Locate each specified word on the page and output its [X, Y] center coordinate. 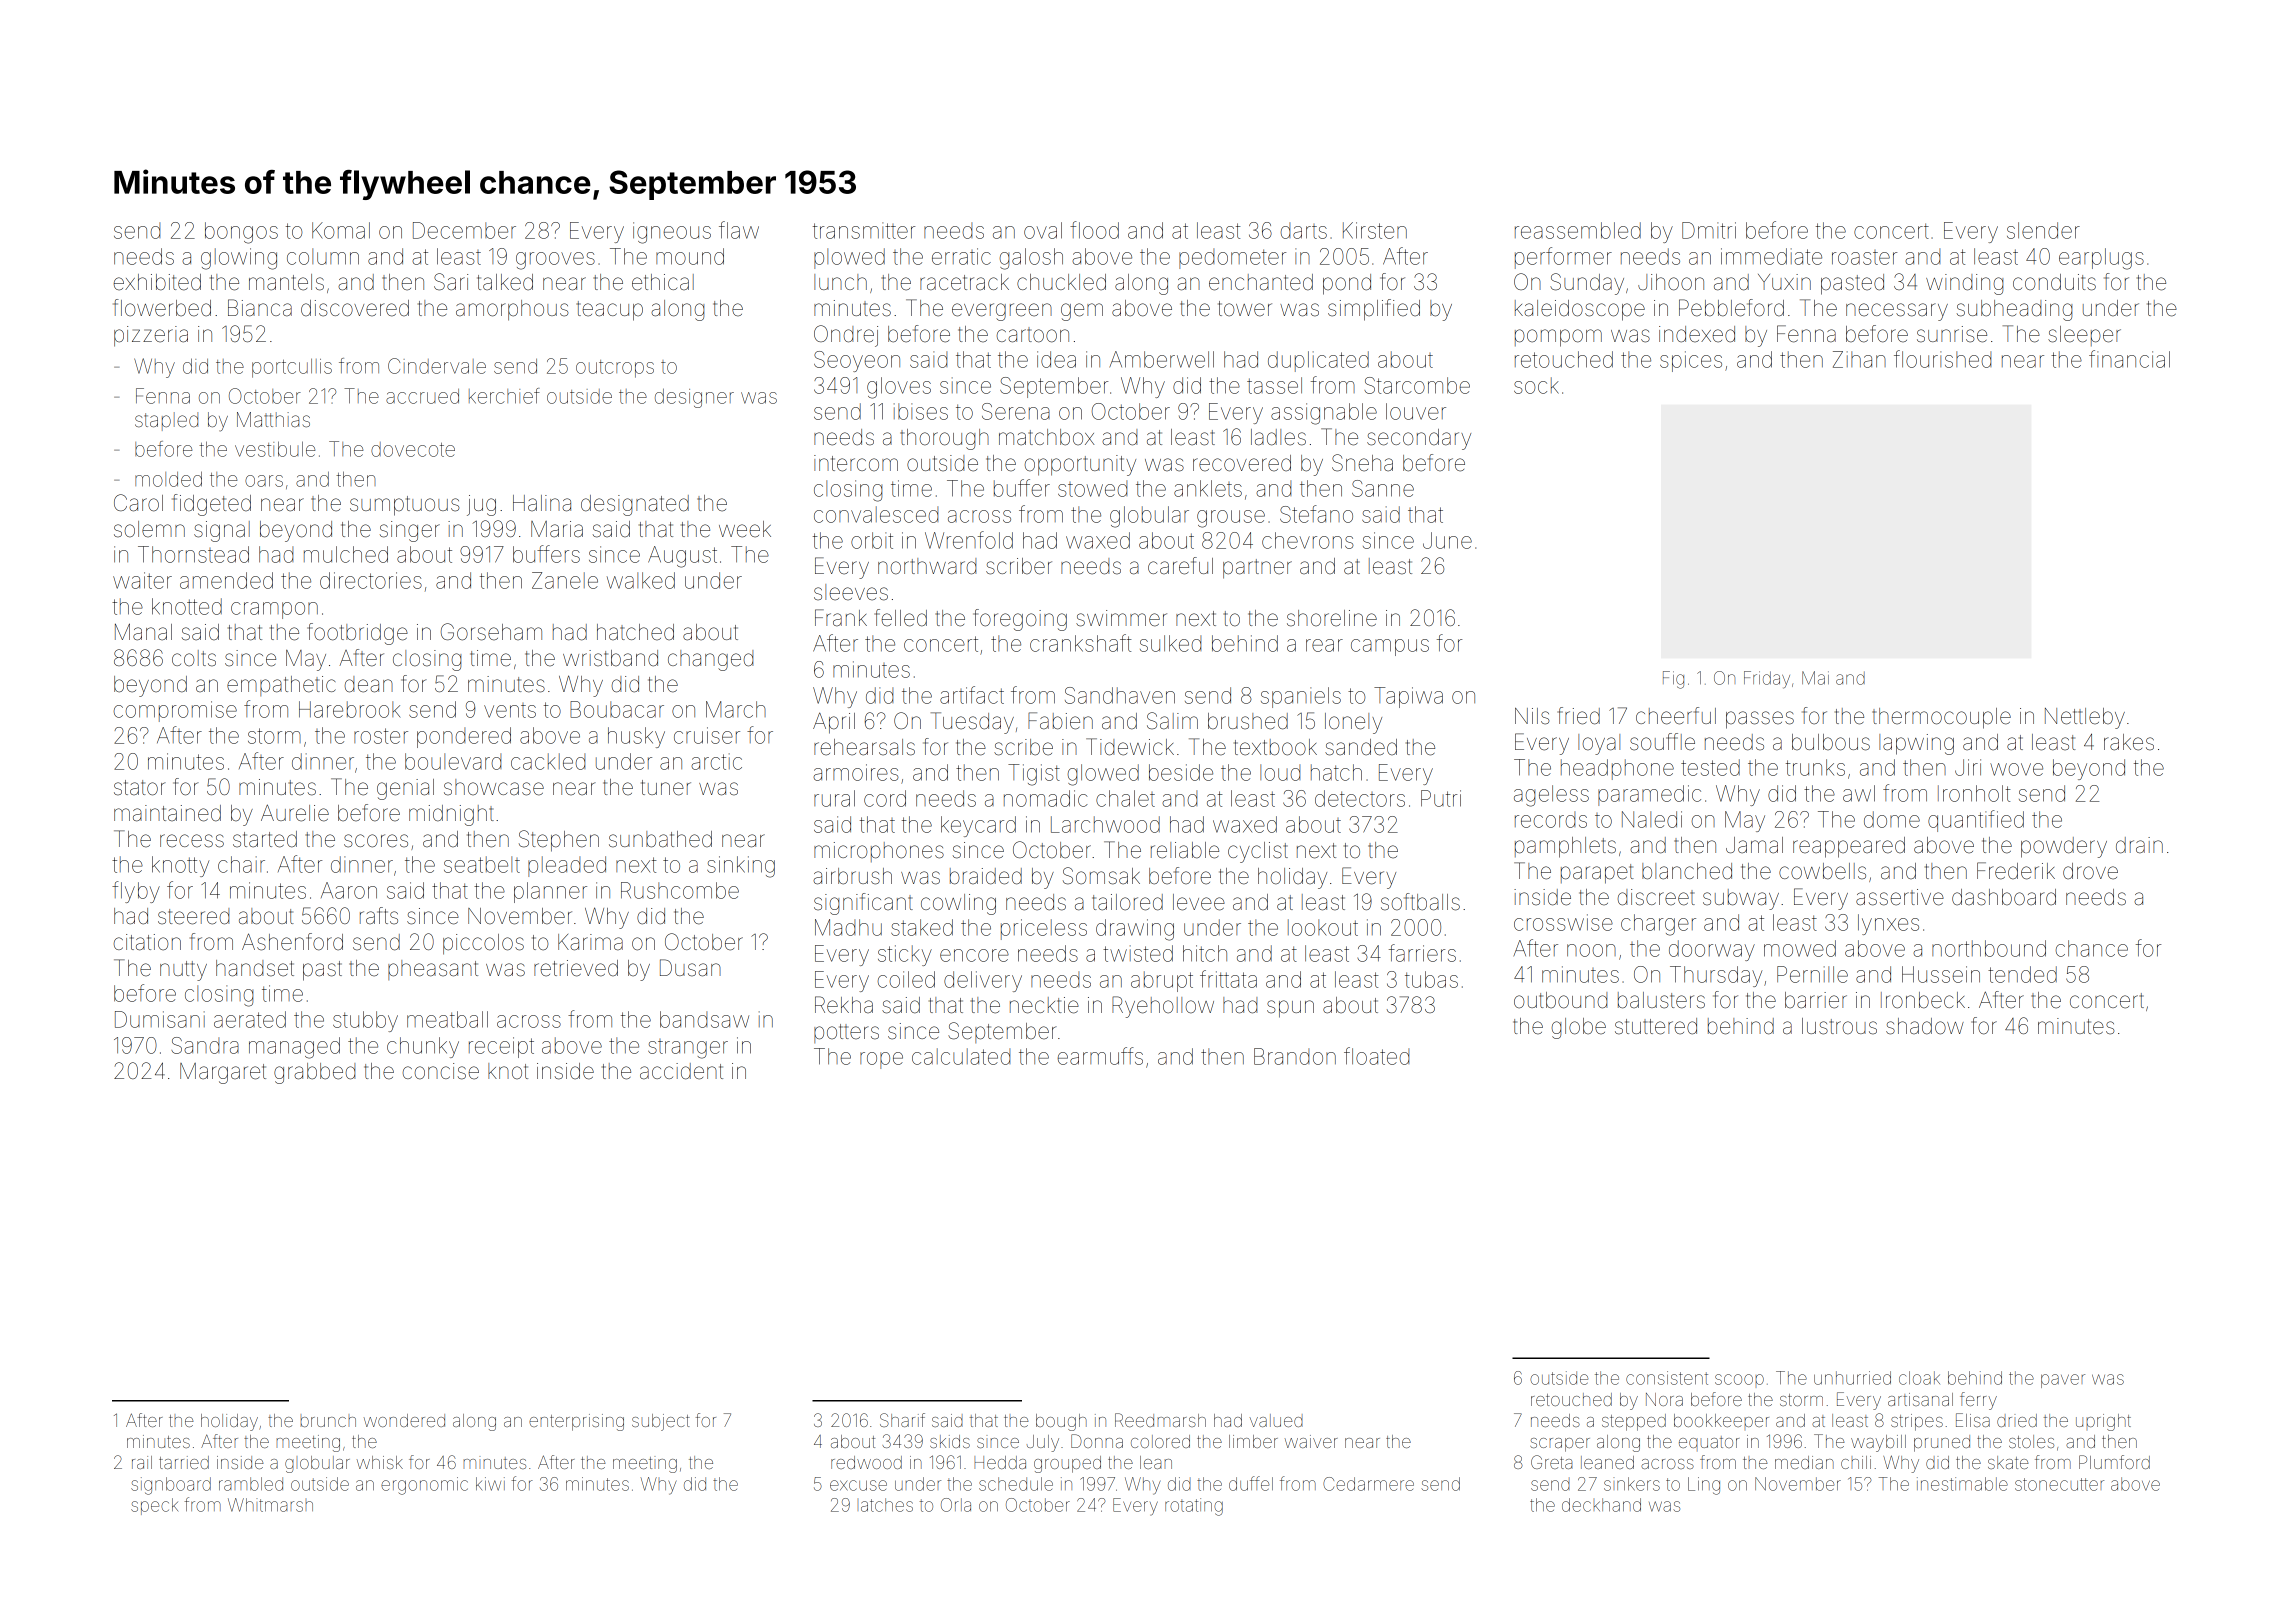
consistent [1667, 1378]
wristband [610, 658]
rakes [2129, 742]
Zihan [1859, 359]
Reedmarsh [1160, 1420]
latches [887, 1505]
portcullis [292, 368]
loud [1280, 772]
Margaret [223, 1073]
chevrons [1308, 540]
